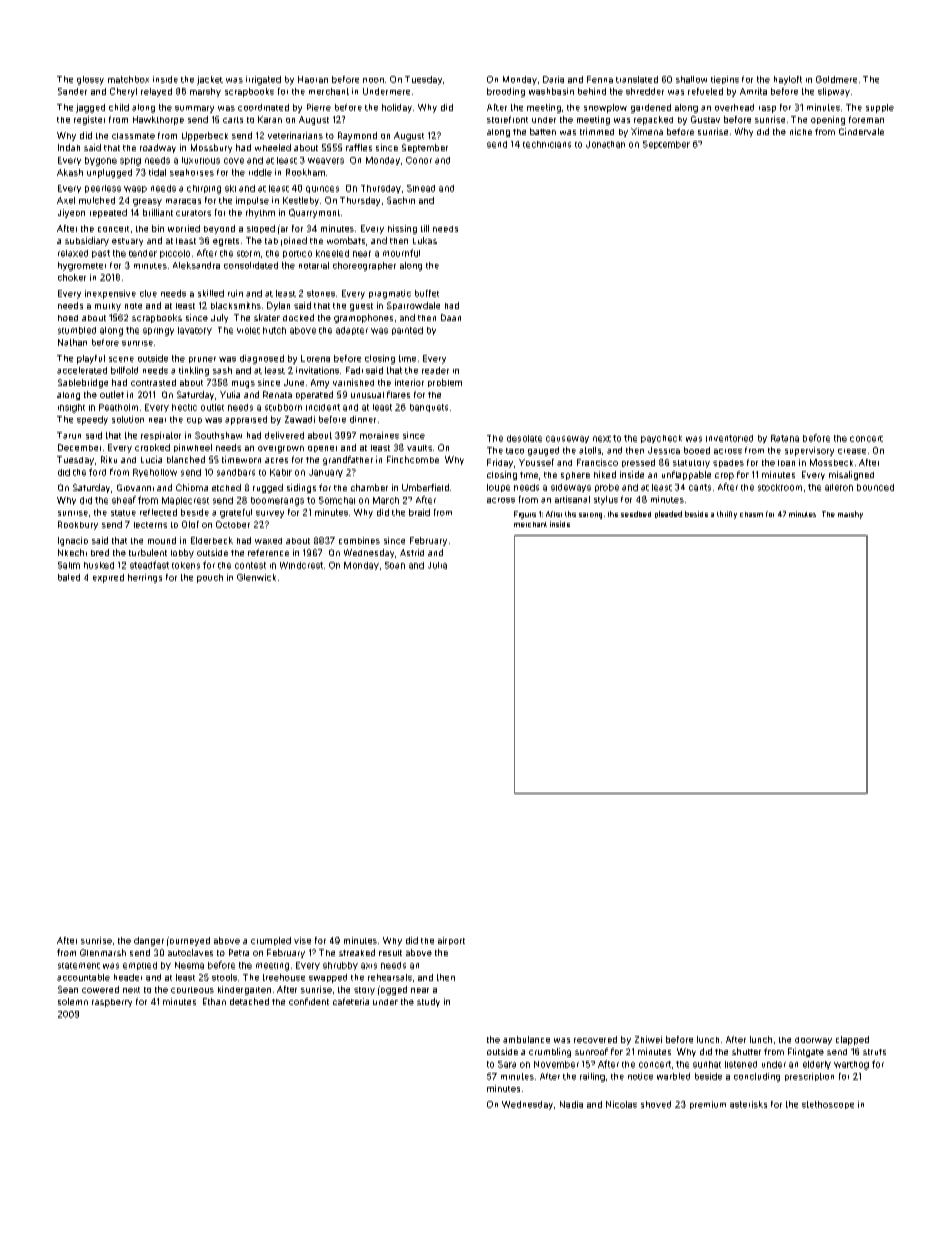 The width and height of the screenshot is (952, 1233). What do you see at coordinates (647, 131) in the screenshot?
I see `Ximena` at bounding box center [647, 131].
